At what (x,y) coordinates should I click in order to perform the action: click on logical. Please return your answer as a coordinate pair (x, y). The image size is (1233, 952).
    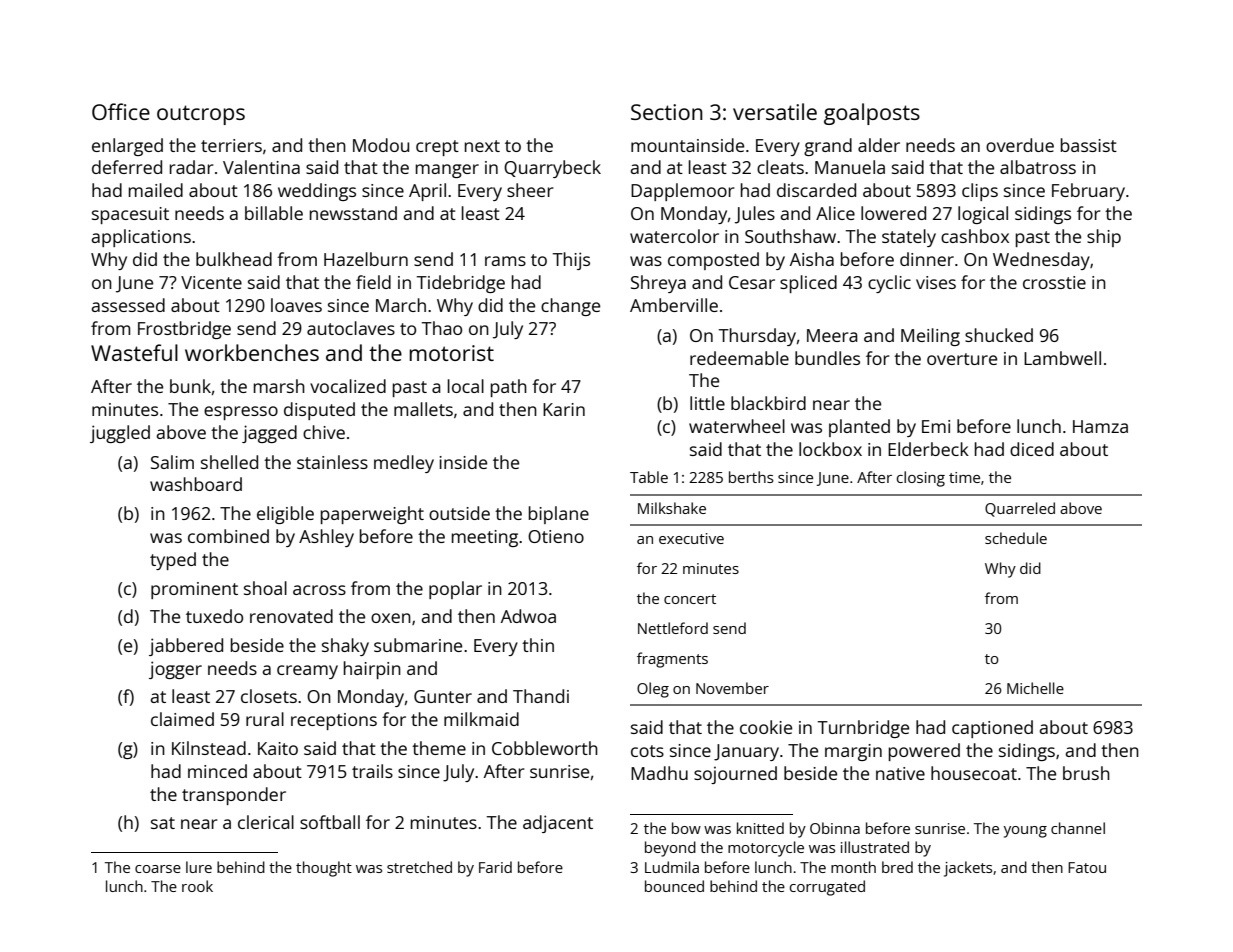
    Looking at the image, I should click on (983, 215).
